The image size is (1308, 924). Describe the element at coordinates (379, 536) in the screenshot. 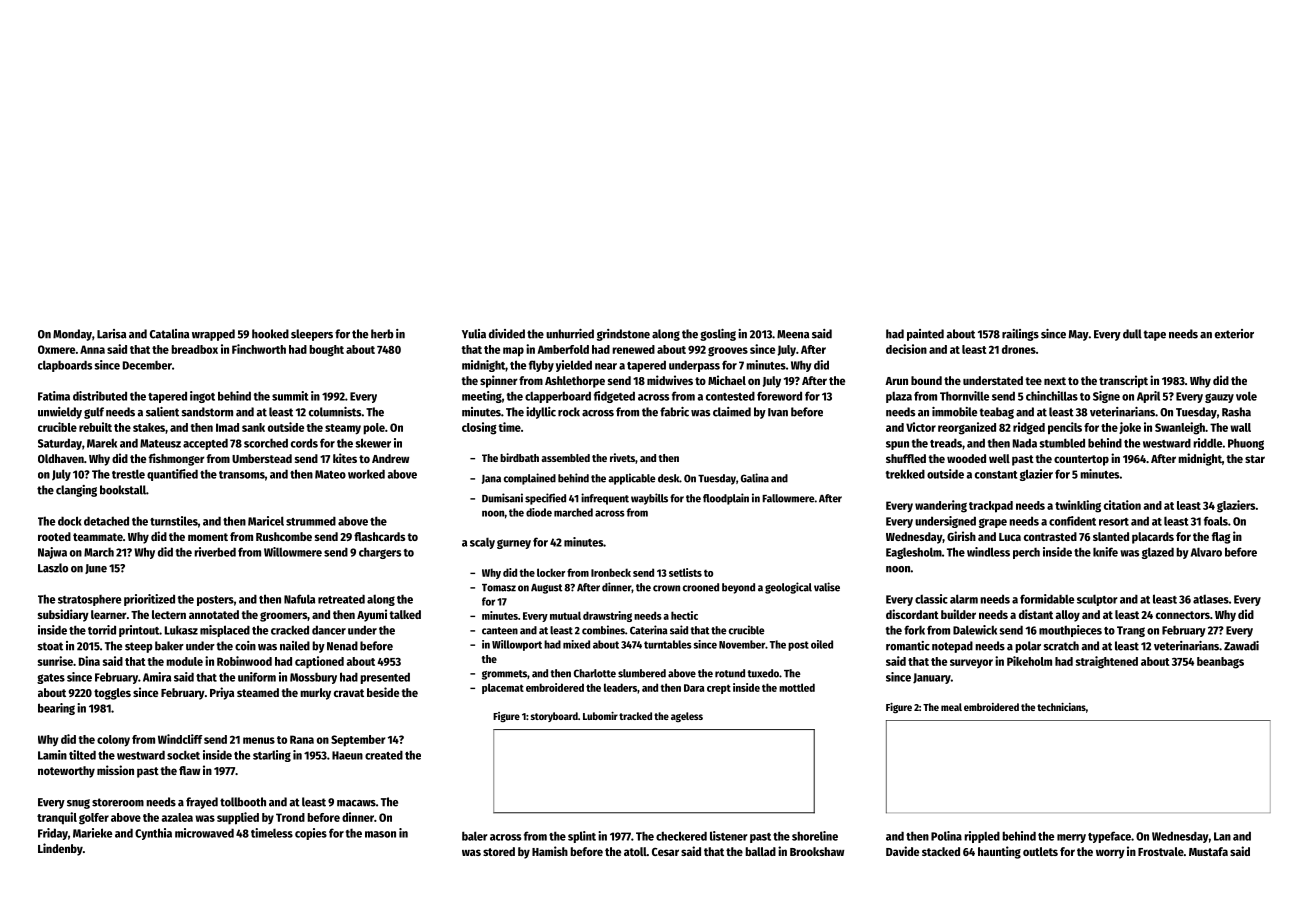

I see `flashcards` at that location.
